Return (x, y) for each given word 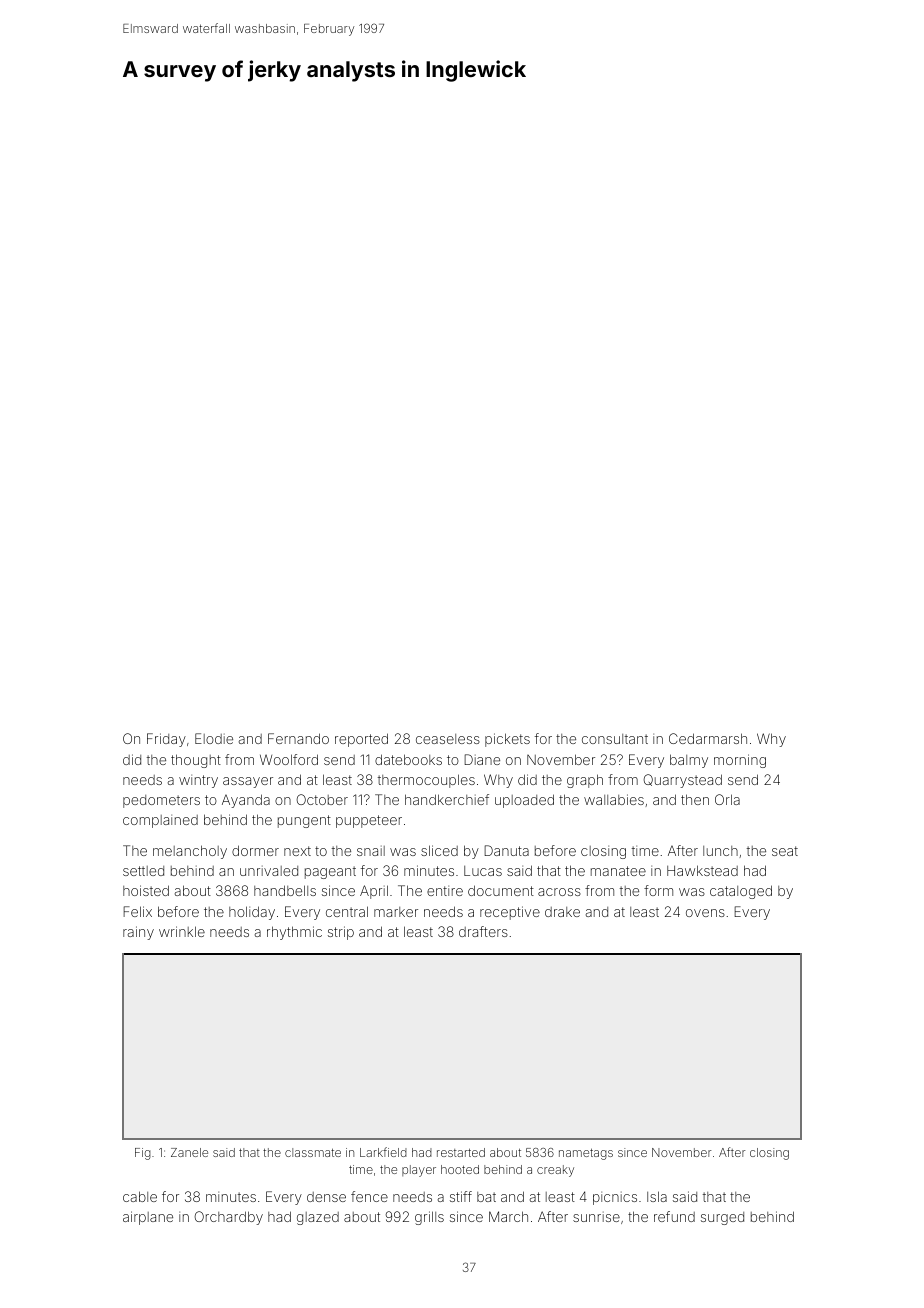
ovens (705, 913)
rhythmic (294, 933)
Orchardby (228, 1218)
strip (341, 933)
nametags (586, 1154)
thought (196, 761)
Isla (657, 1196)
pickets (507, 740)
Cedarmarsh (708, 738)
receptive (510, 913)
